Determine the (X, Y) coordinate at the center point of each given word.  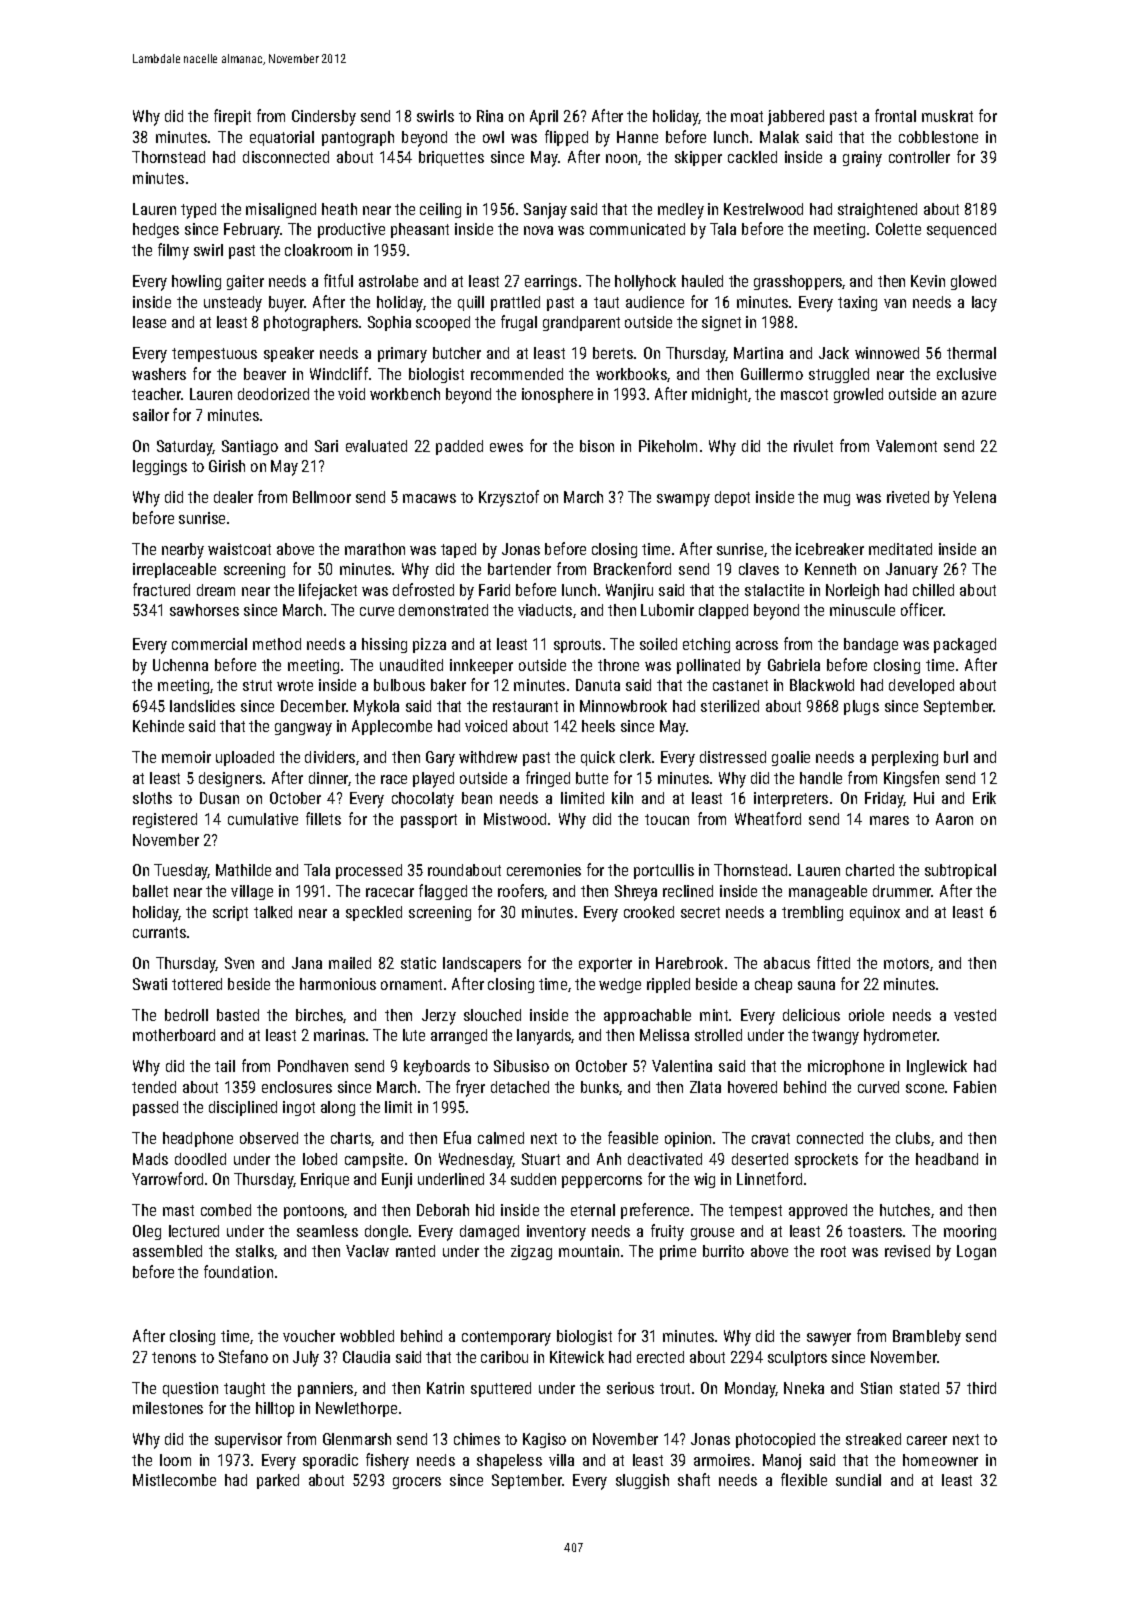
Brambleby (927, 1338)
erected (660, 1357)
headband (947, 1159)
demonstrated (443, 610)
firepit (232, 117)
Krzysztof (509, 498)
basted (238, 1015)
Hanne (637, 137)
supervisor (248, 1440)
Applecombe (392, 727)
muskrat (947, 116)
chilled (933, 590)
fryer (470, 1088)
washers (159, 374)
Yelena (974, 497)
